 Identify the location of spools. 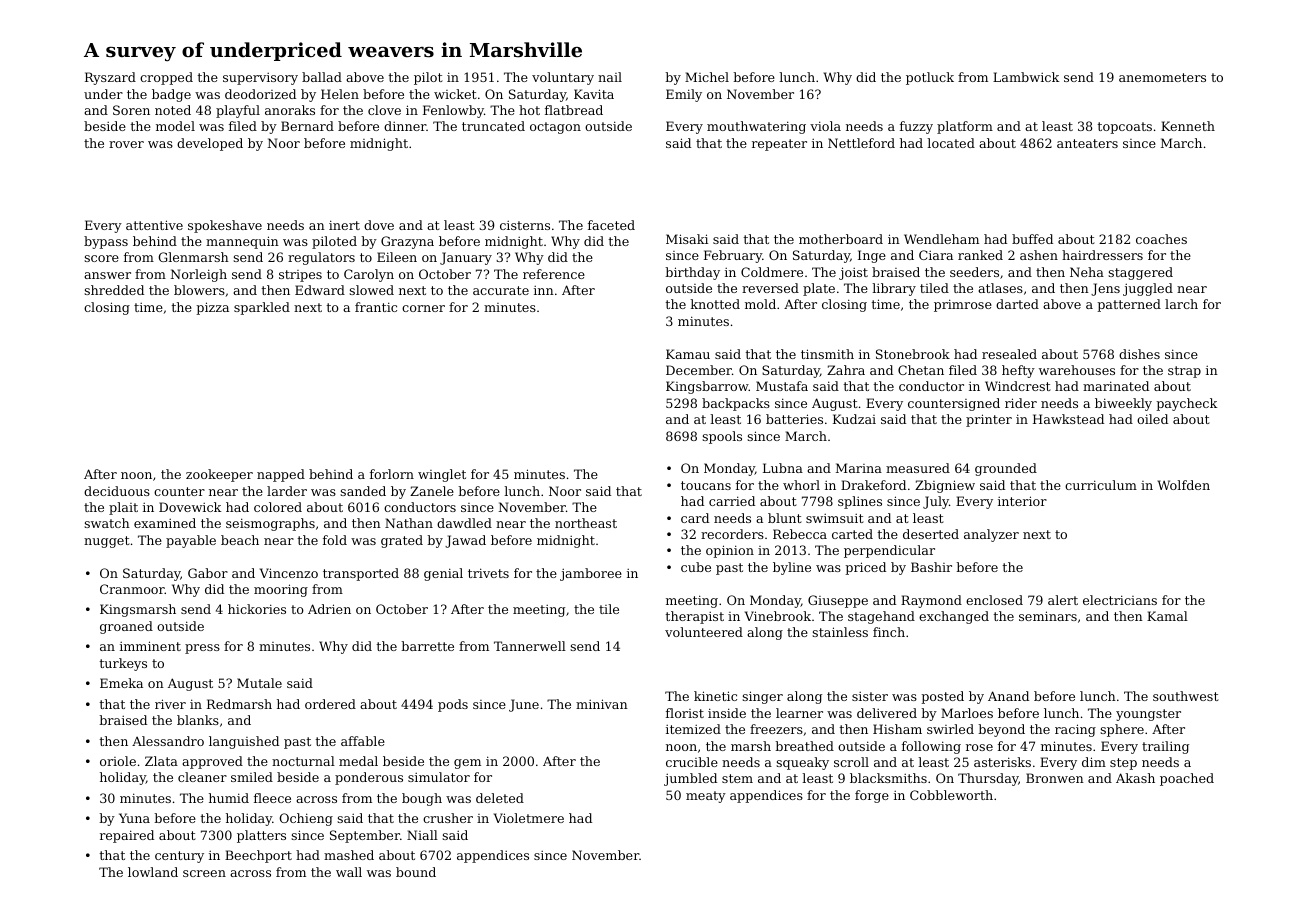
(722, 437).
